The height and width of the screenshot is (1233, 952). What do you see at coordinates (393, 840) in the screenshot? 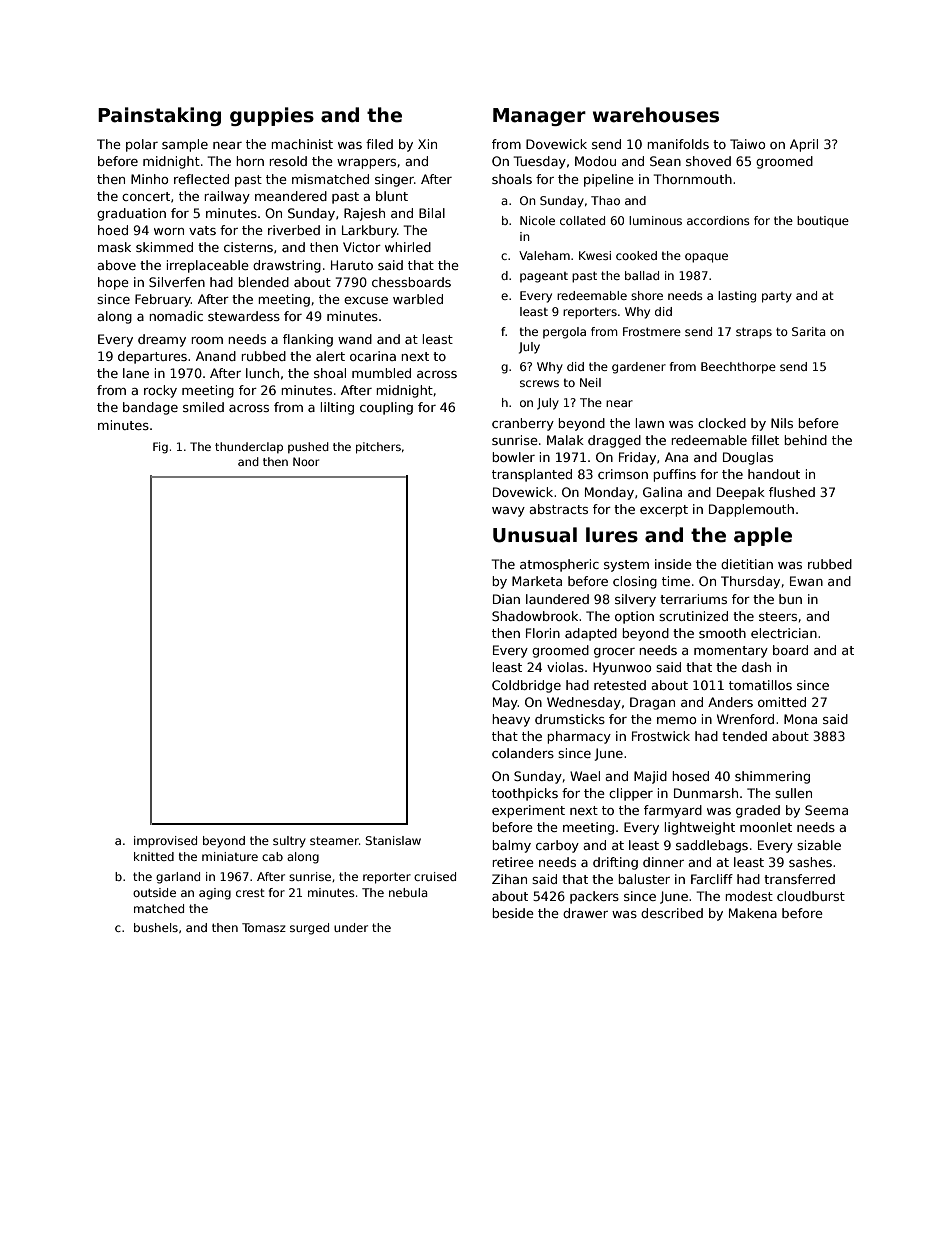
I see `Stanislaw` at bounding box center [393, 840].
